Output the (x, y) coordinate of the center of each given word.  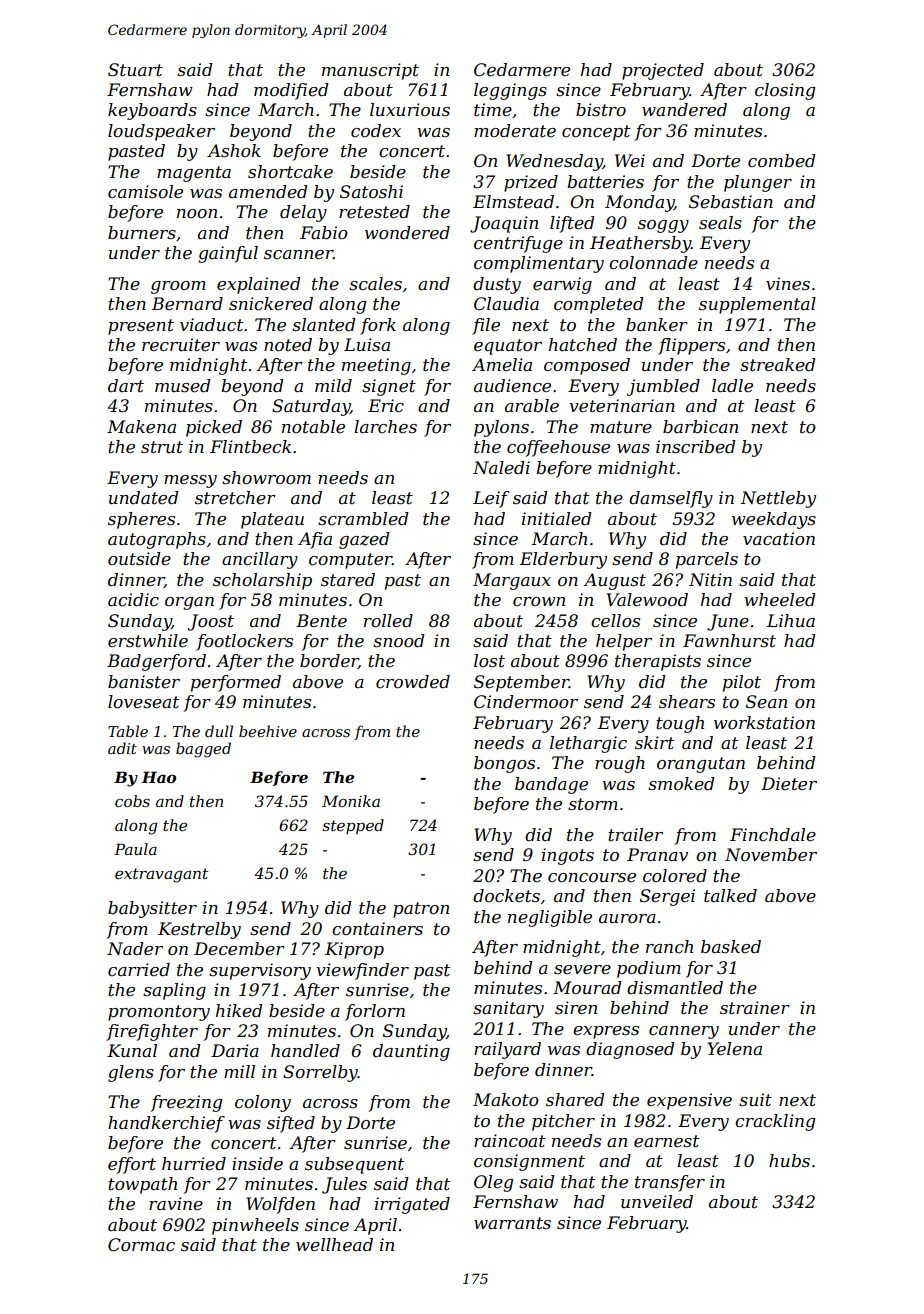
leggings (510, 91)
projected (663, 71)
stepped (353, 826)
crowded (413, 682)
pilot (742, 683)
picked (214, 428)
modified (291, 91)
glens (131, 1073)
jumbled (663, 387)
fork (378, 326)
